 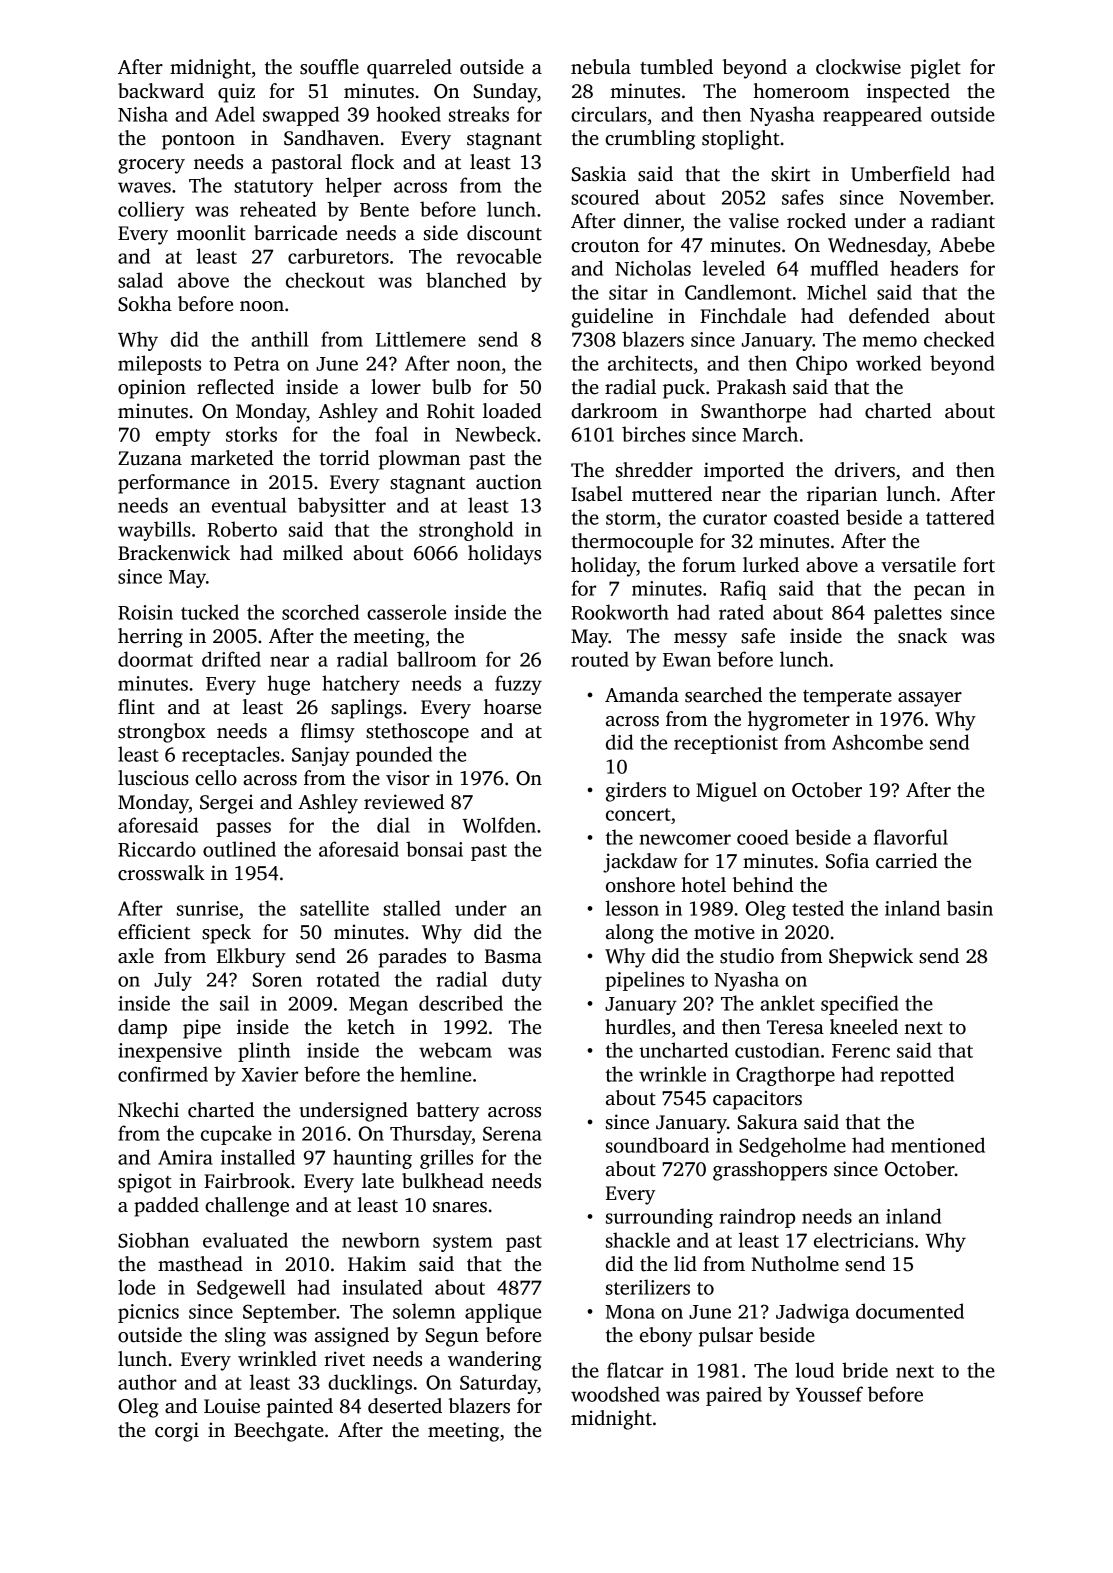 What do you see at coordinates (638, 1027) in the screenshot?
I see `hurdles` at bounding box center [638, 1027].
